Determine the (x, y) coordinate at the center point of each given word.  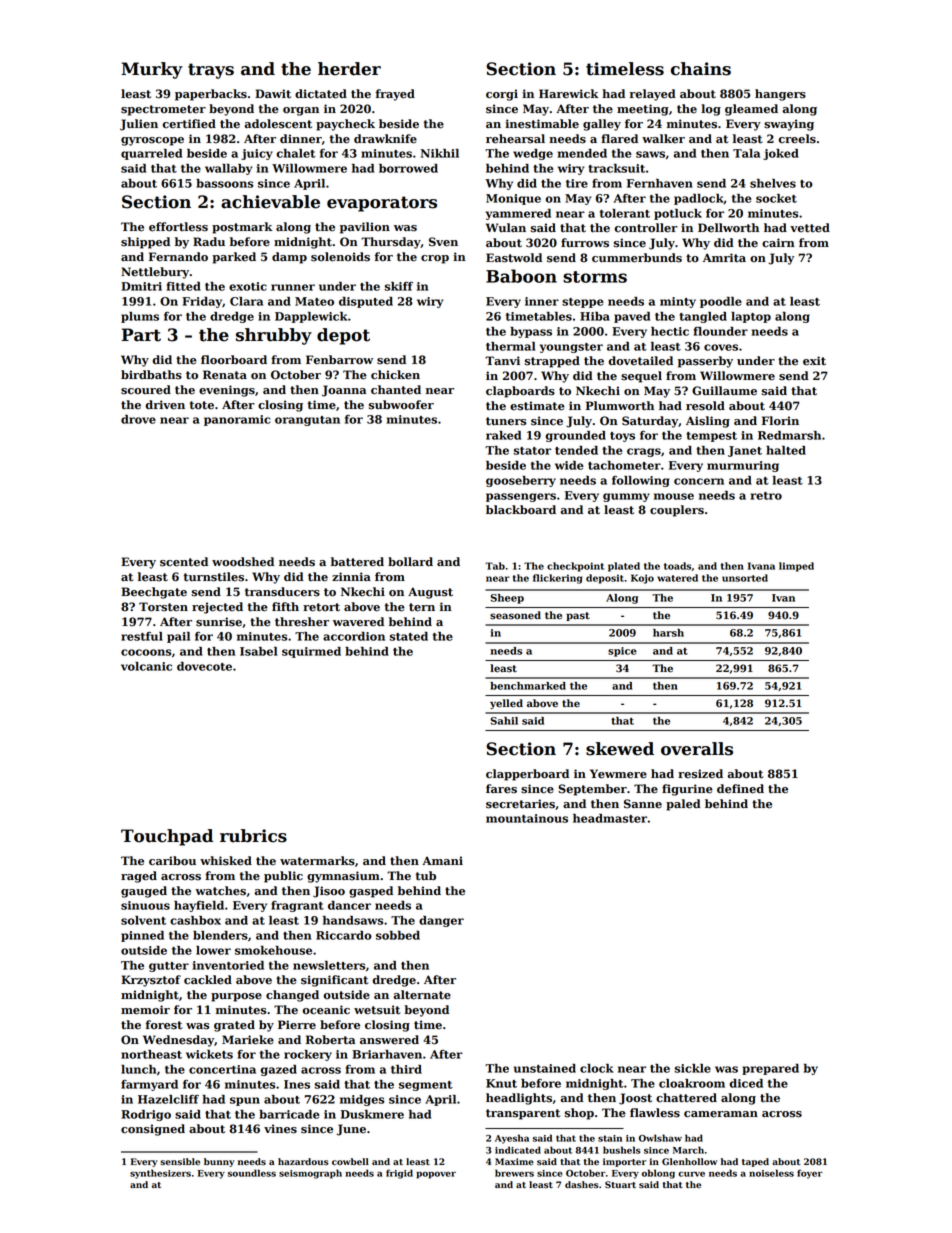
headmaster (610, 818)
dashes (581, 1185)
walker (663, 139)
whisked (226, 861)
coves (721, 347)
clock (597, 1068)
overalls (697, 749)
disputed (366, 302)
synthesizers (160, 1174)
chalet (296, 153)
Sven (443, 242)
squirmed (311, 652)
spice (622, 652)
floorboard (234, 360)
